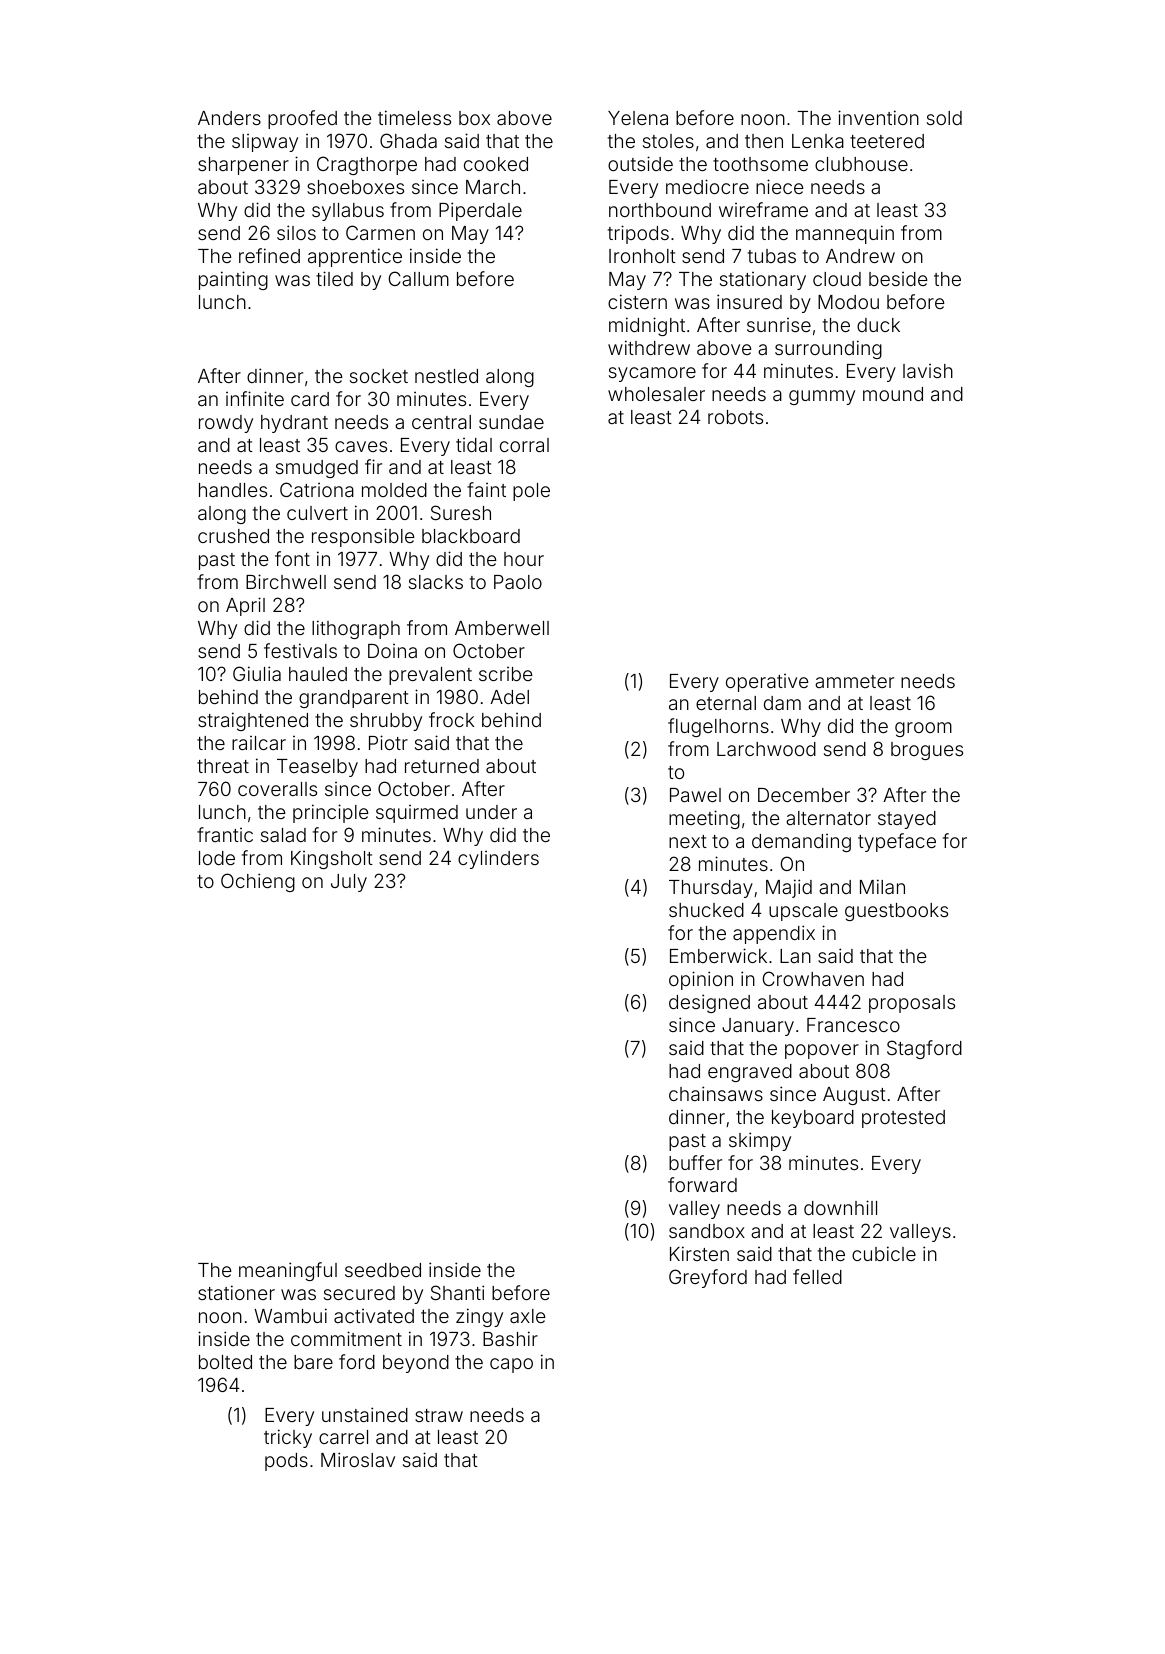 This document has width=1165, height=1654. Describe the element at coordinates (640, 163) in the document. I see `outside` at that location.
